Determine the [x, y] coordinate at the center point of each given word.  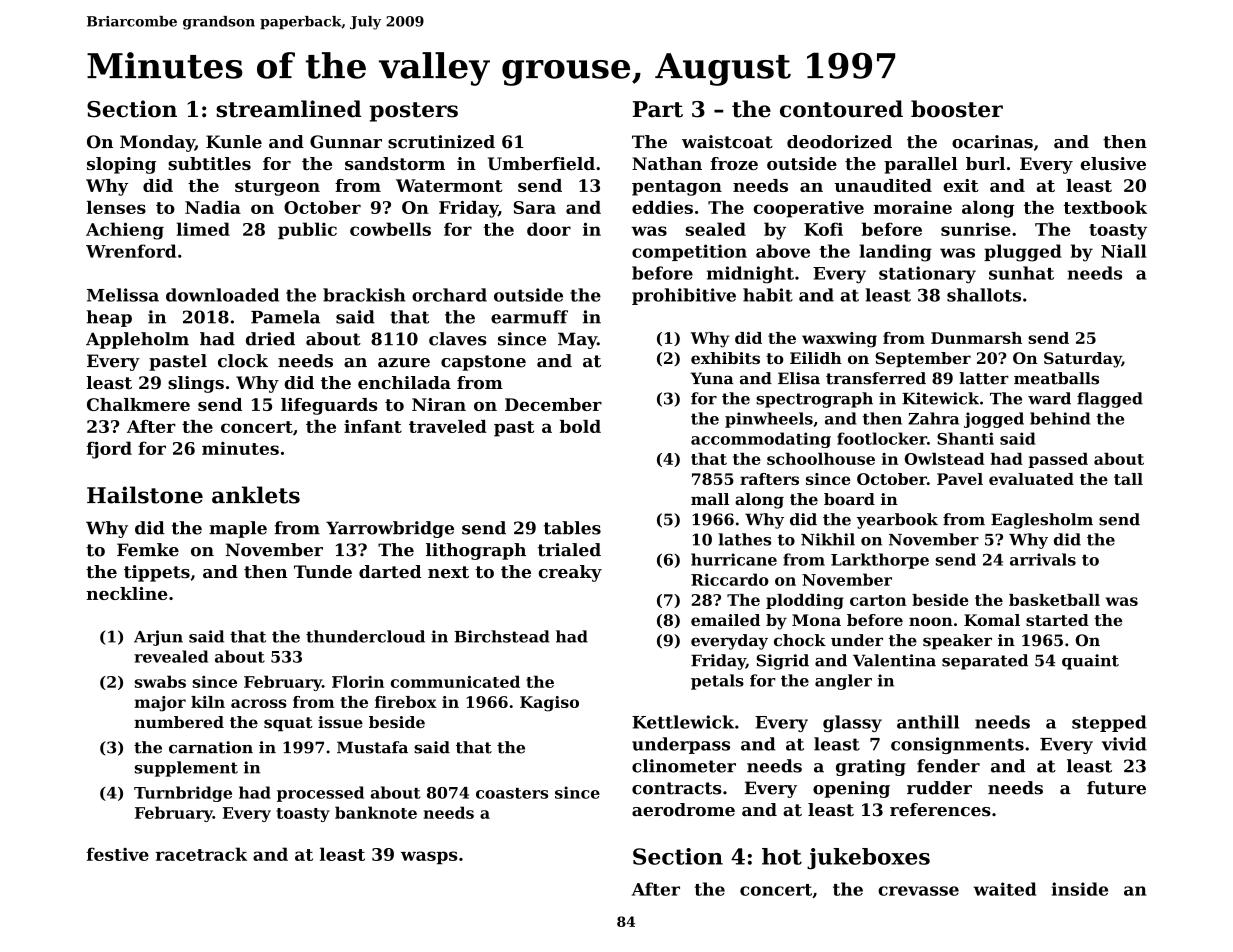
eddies [662, 207]
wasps [429, 858]
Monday [157, 143]
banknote [376, 812]
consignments [957, 745]
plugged [1023, 253]
